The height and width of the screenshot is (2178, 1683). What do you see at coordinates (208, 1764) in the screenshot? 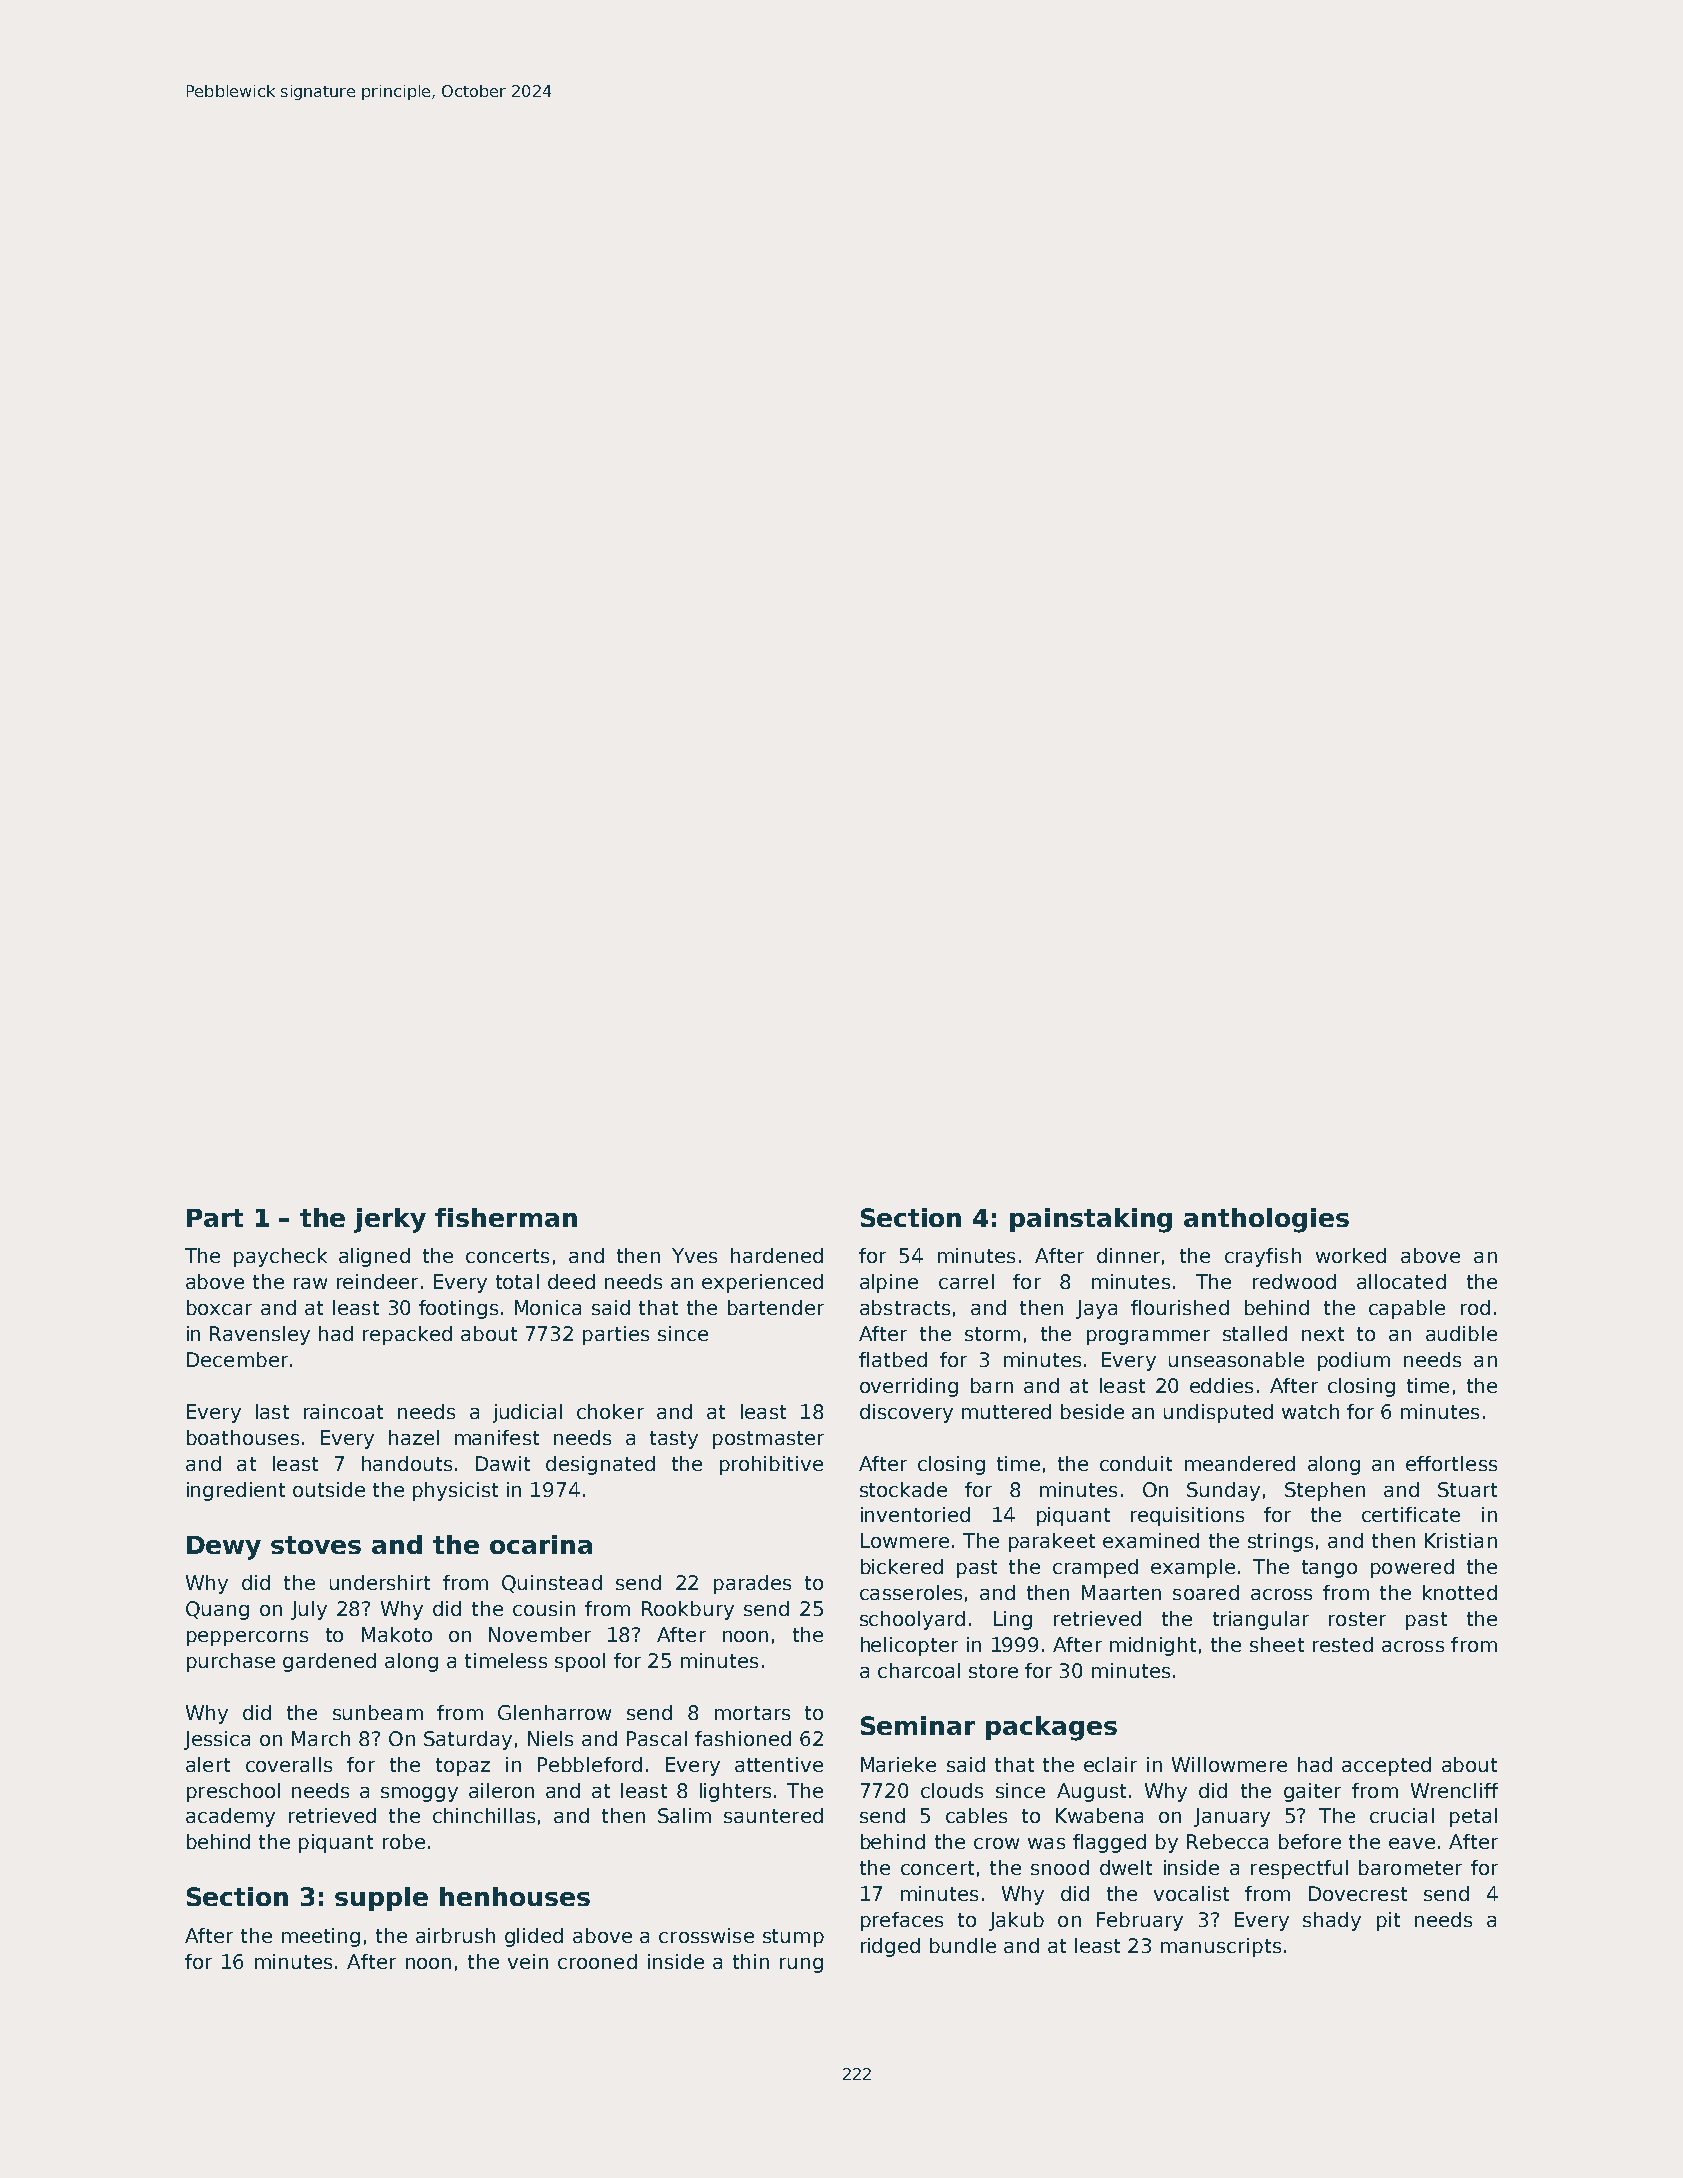
I see `alert` at bounding box center [208, 1764].
